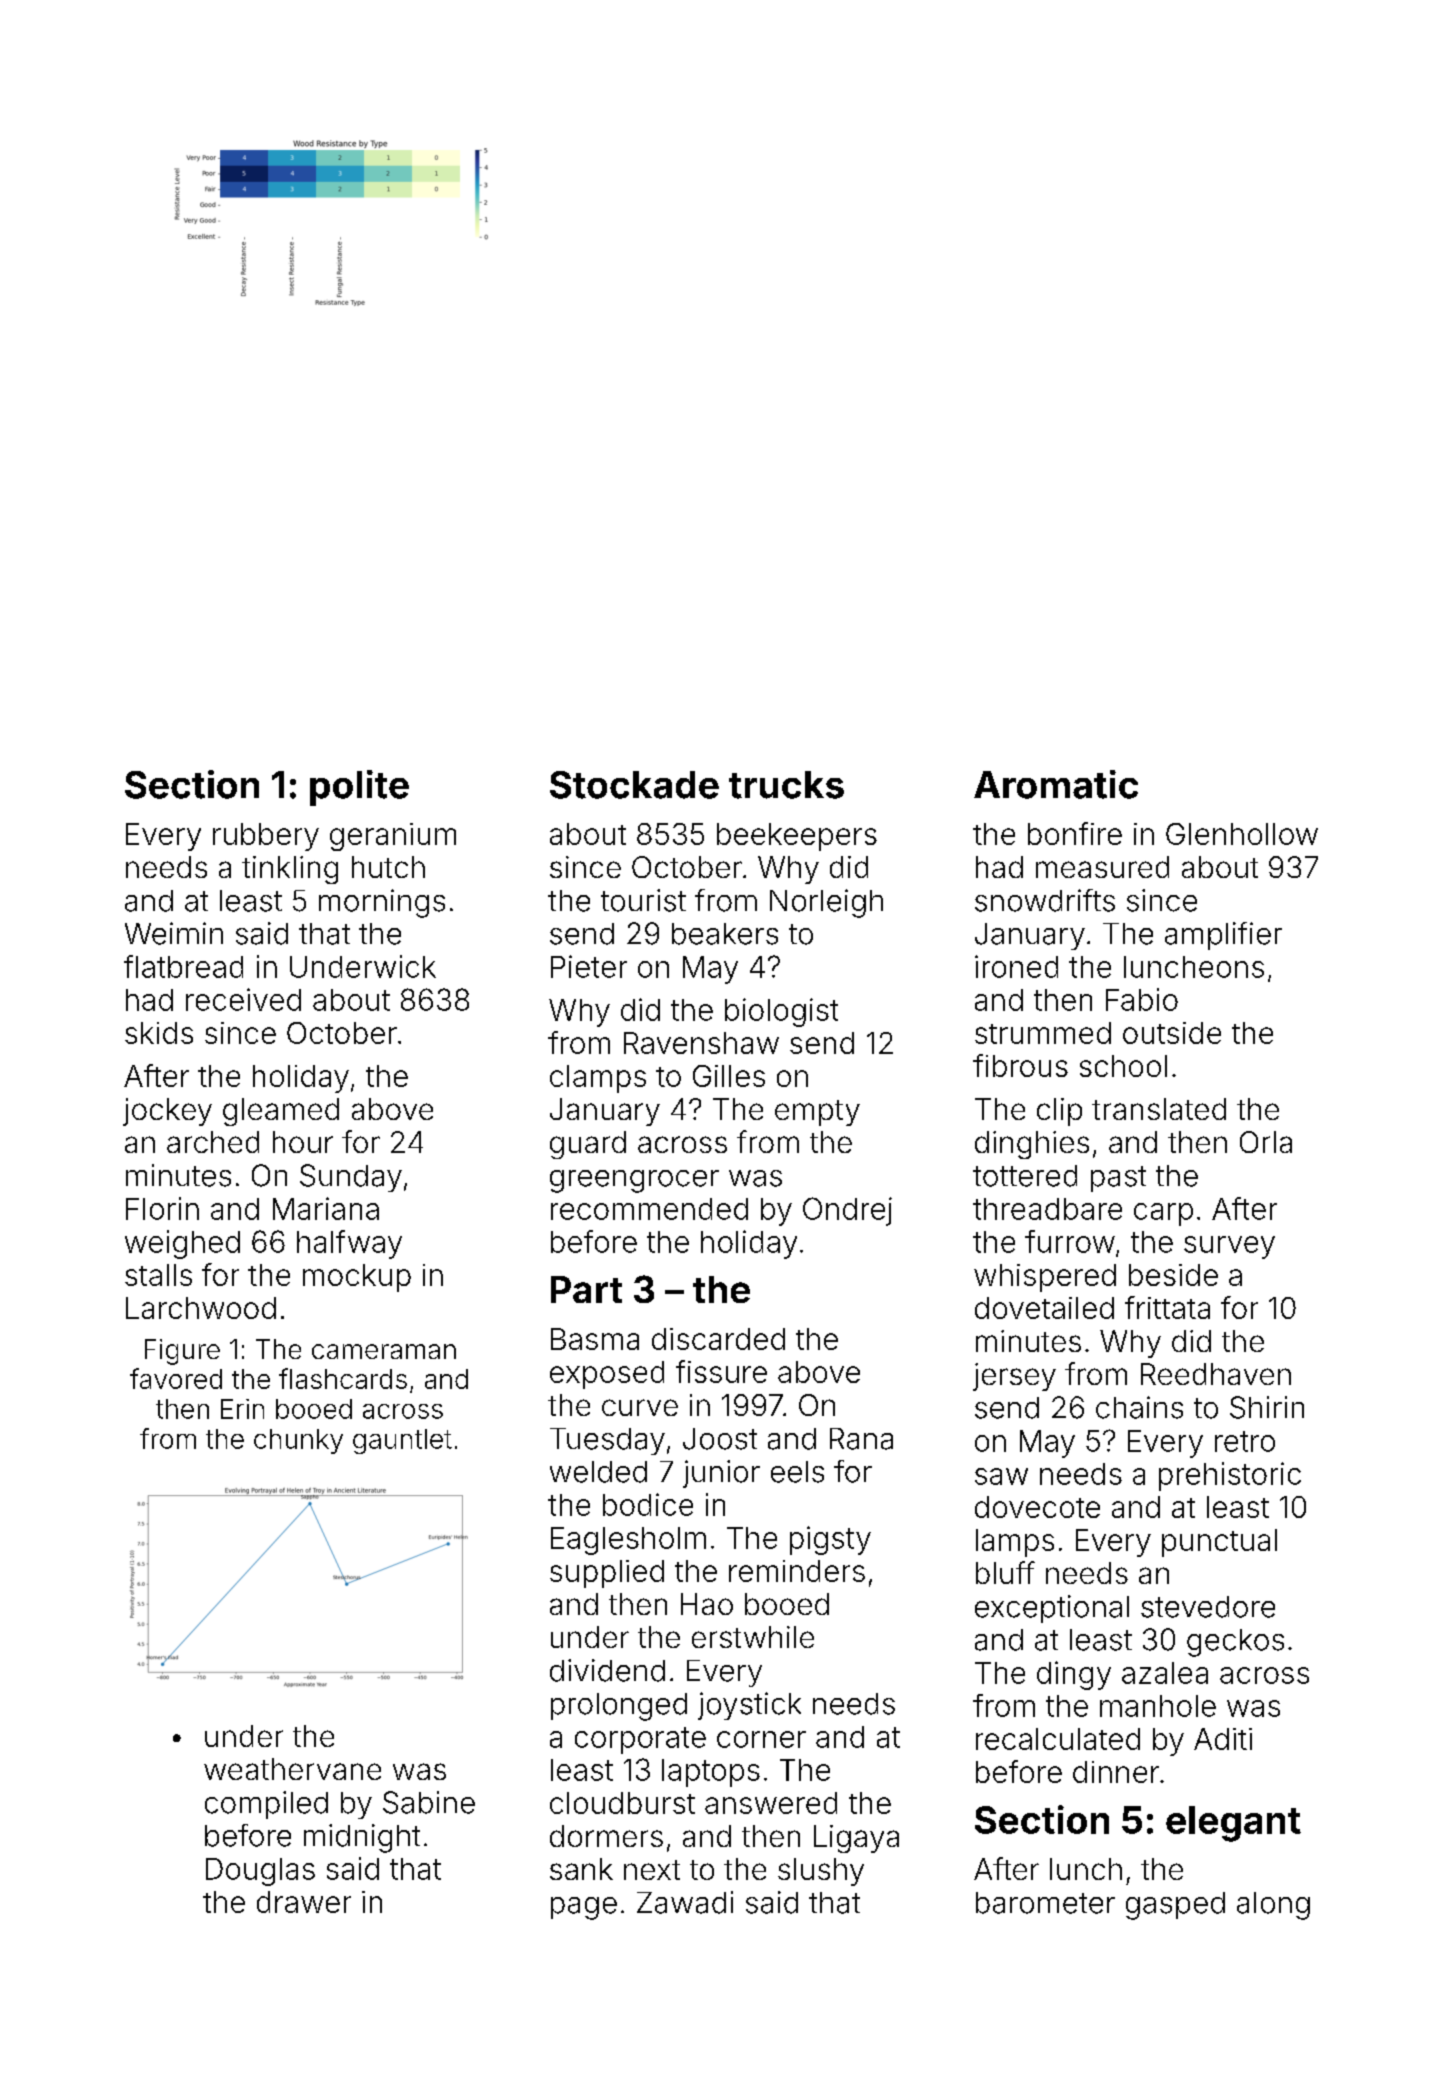  What do you see at coordinates (847, 1211) in the screenshot?
I see `Ondrej` at bounding box center [847, 1211].
